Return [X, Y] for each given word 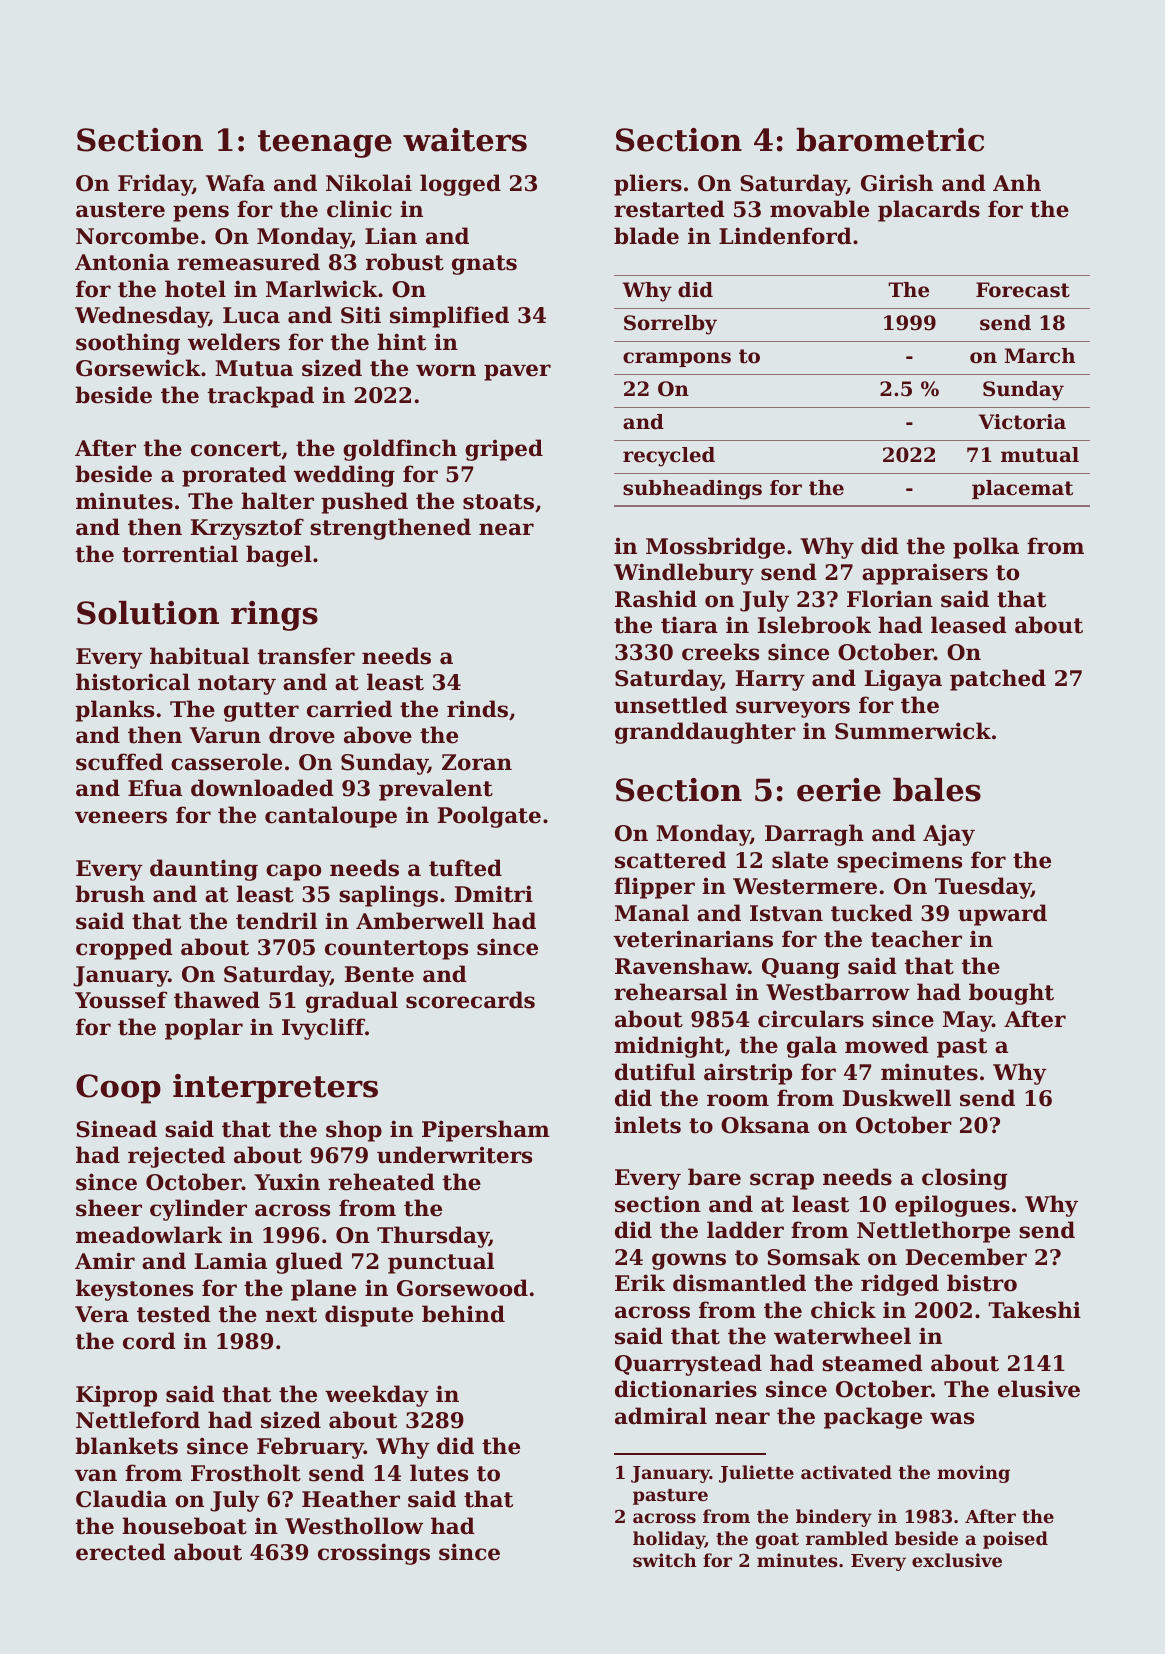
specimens [899, 862]
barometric [890, 140]
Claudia [121, 1499]
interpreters [275, 1089]
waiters [465, 140]
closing [965, 1179]
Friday [155, 185]
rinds [477, 709]
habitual [199, 656]
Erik [640, 1282]
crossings [374, 1554]
